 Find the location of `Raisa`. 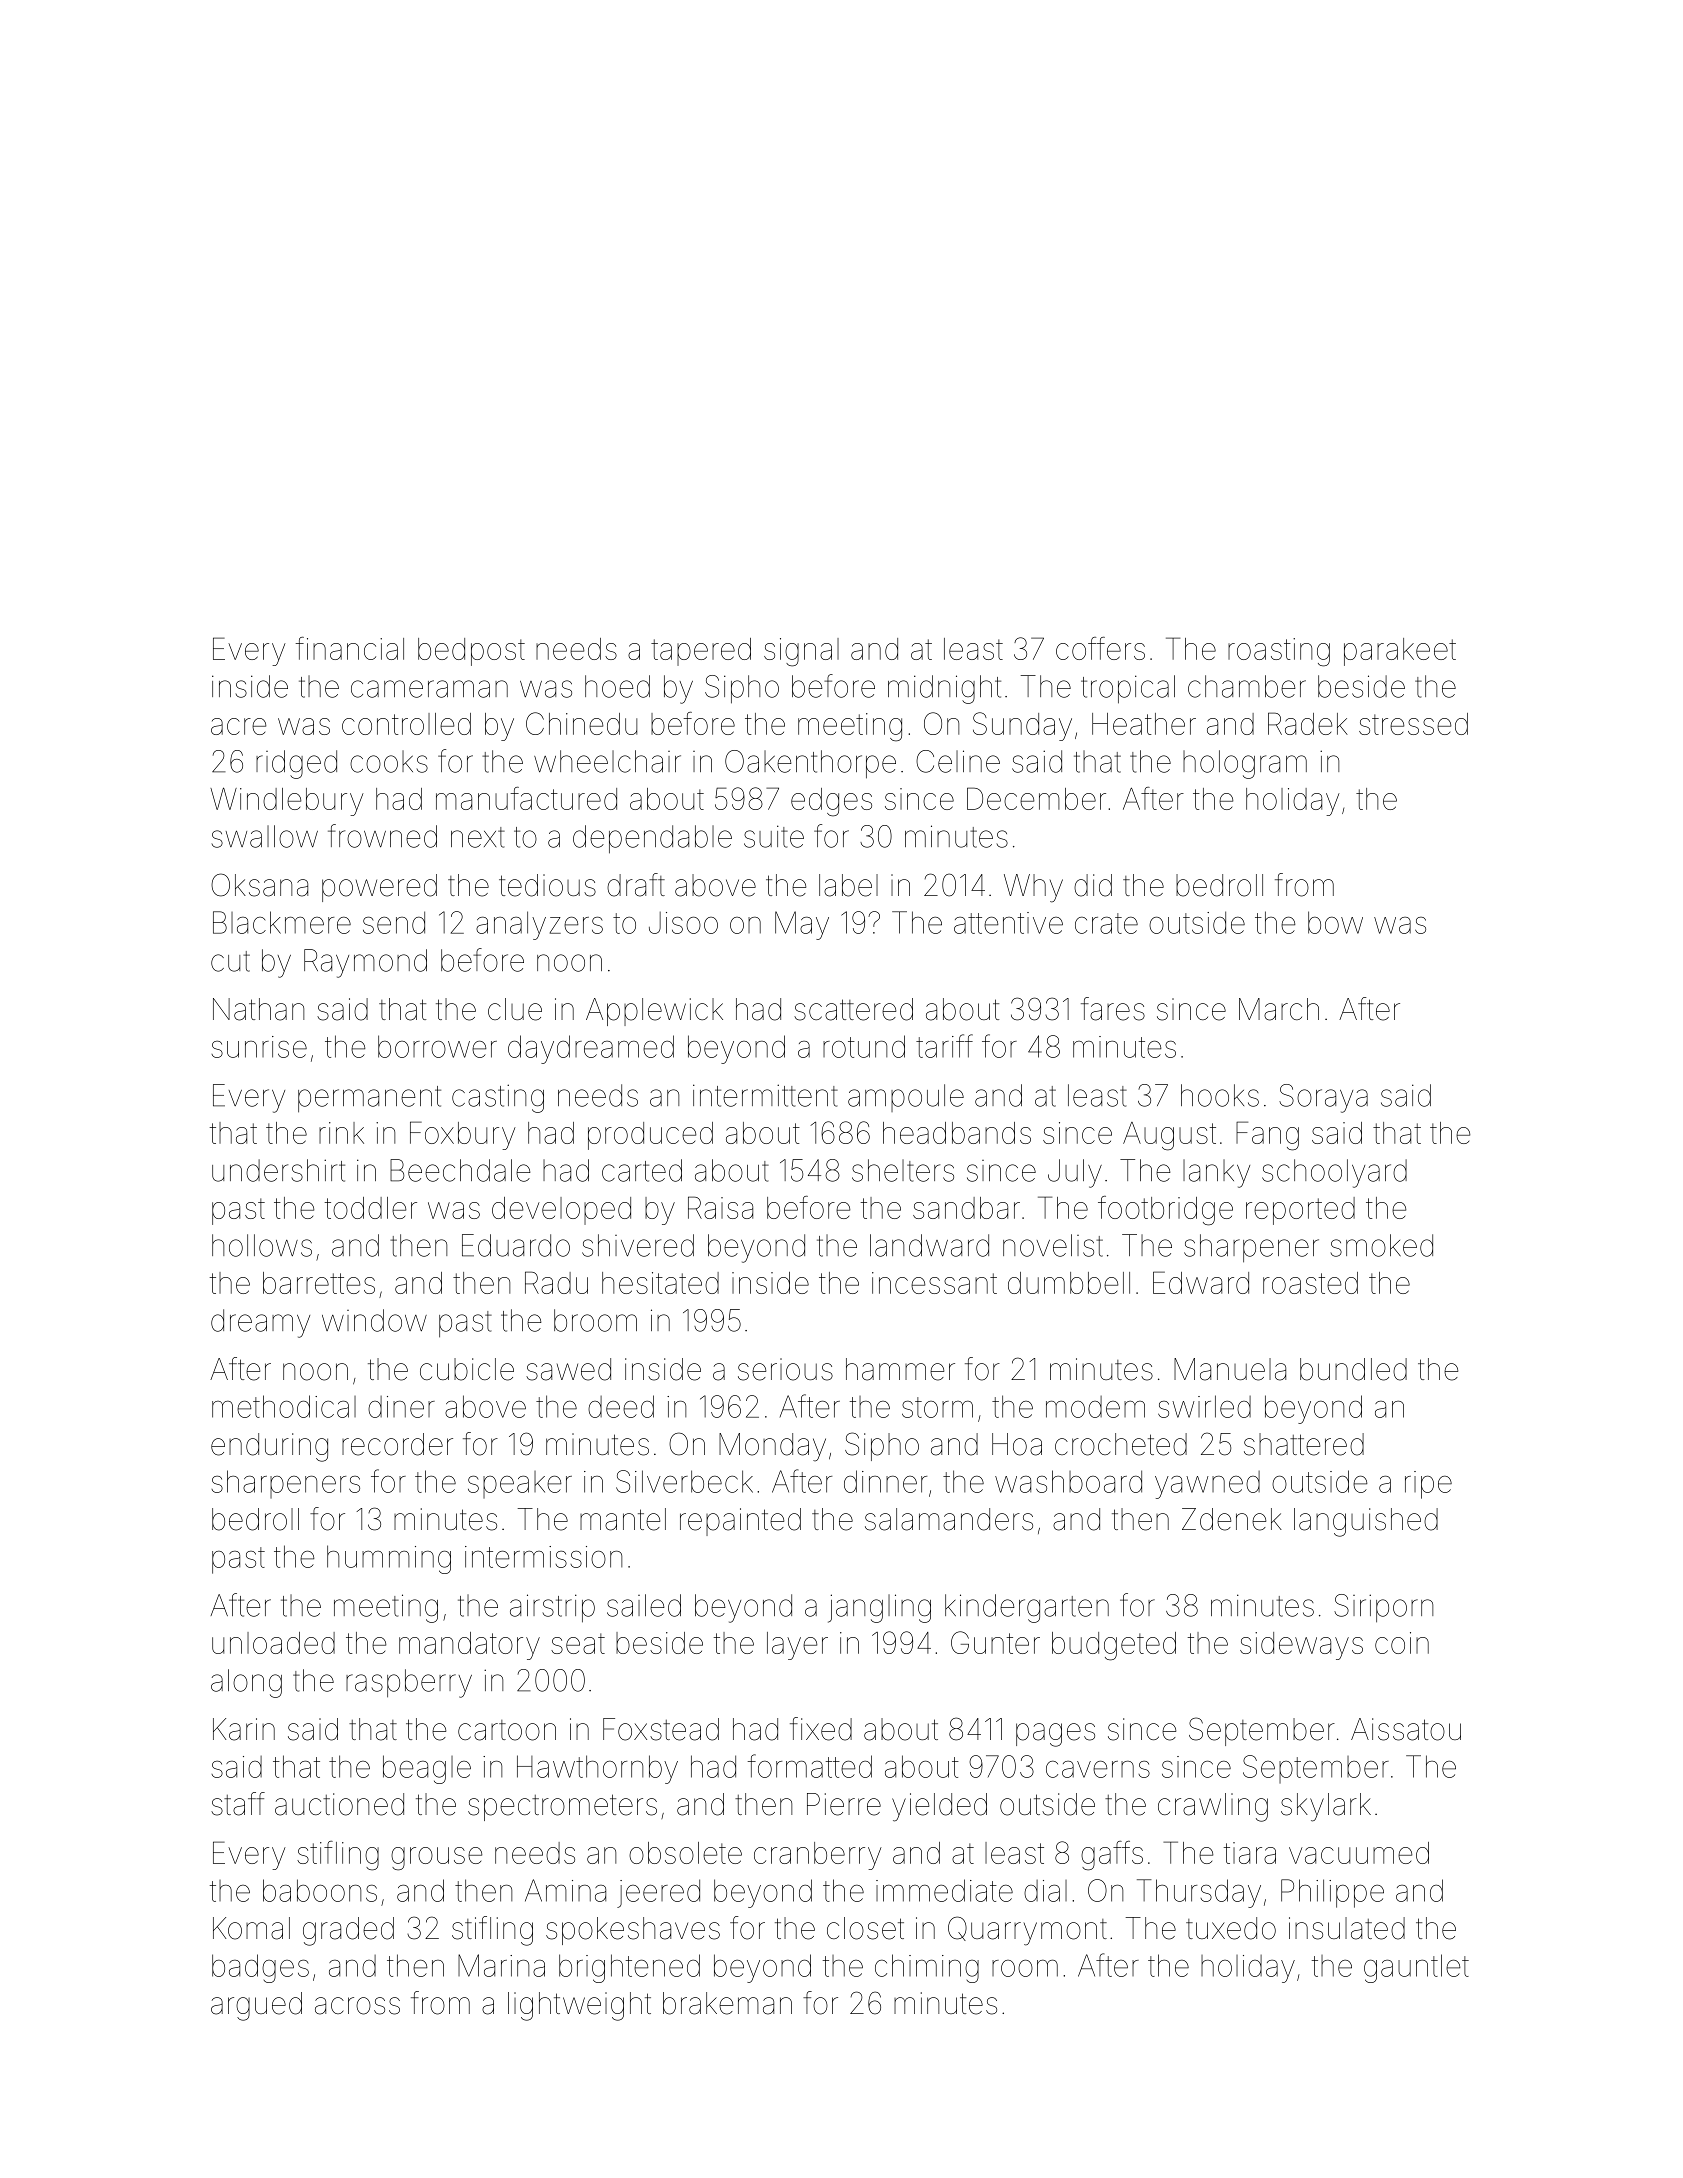

Raisa is located at coordinates (720, 1207).
